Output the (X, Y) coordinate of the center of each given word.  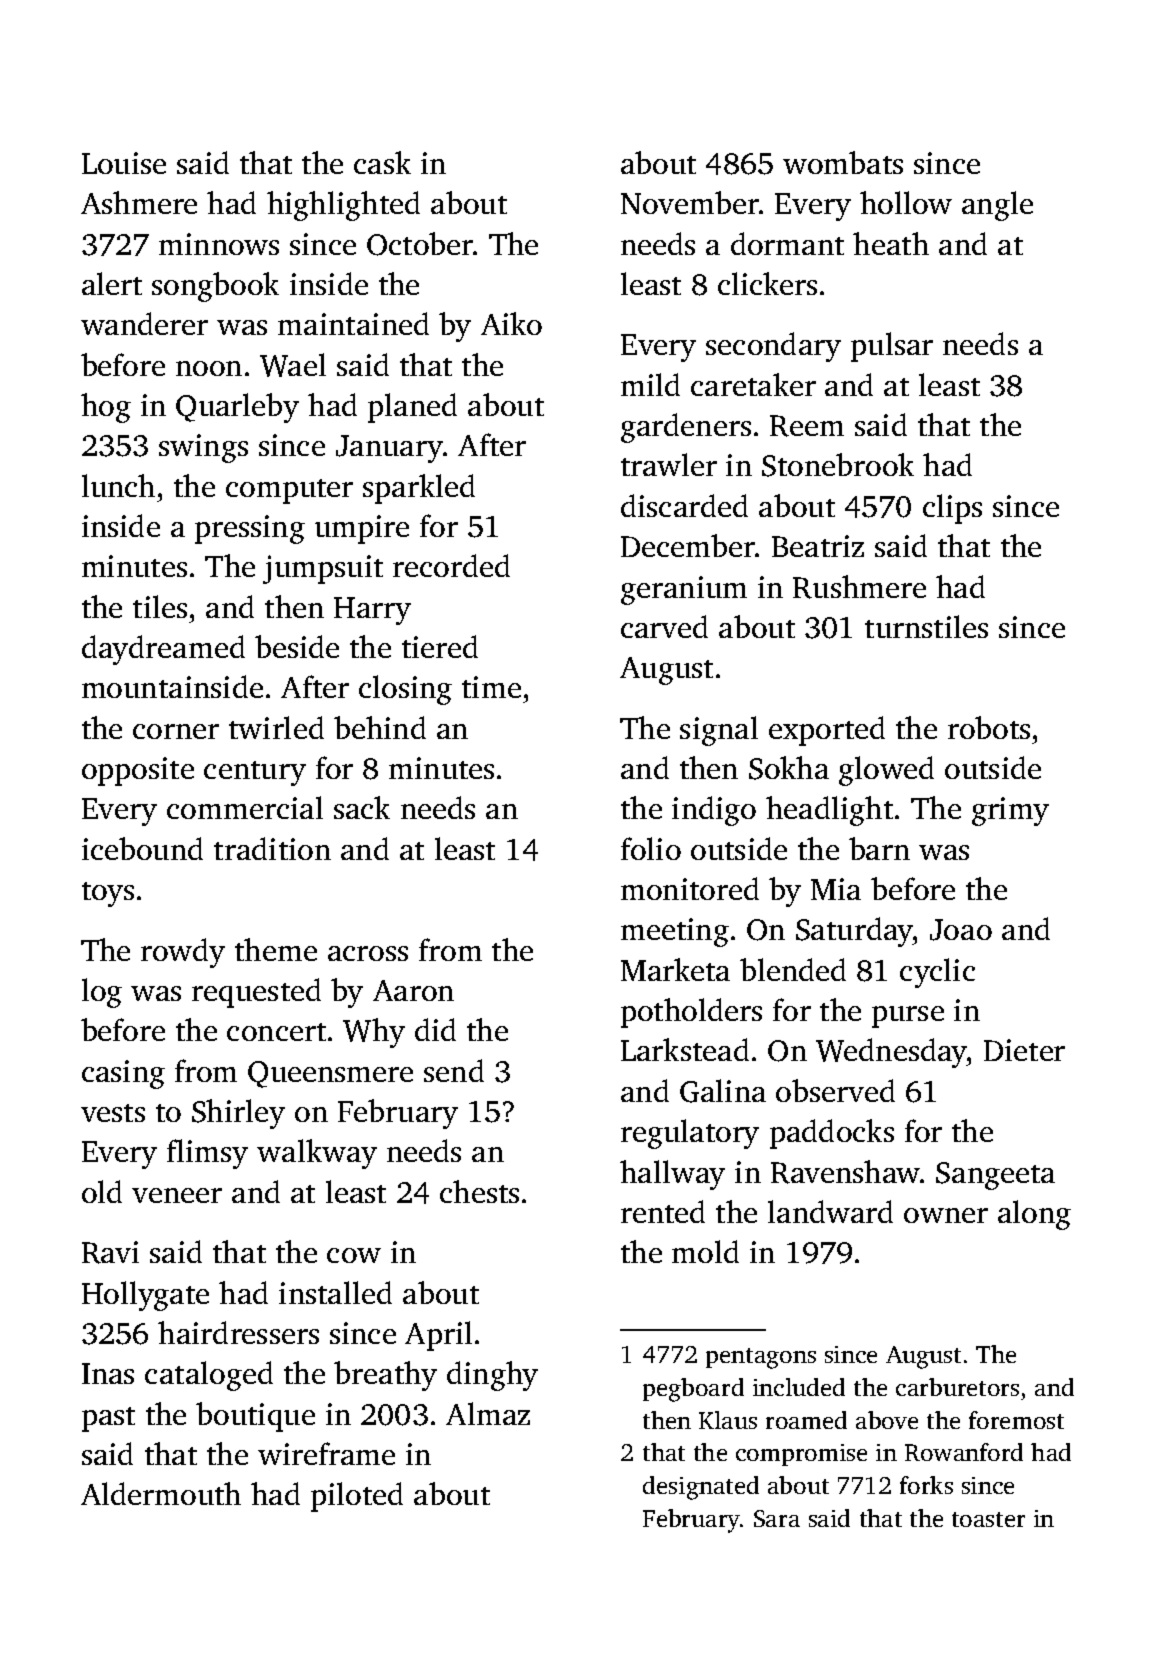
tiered (440, 646)
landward (830, 1211)
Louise (124, 163)
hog (106, 408)
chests (479, 1191)
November (690, 202)
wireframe (326, 1453)
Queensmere (330, 1074)
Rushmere (859, 587)
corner (176, 731)
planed (412, 408)
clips (952, 509)
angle (997, 206)
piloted (357, 1497)
